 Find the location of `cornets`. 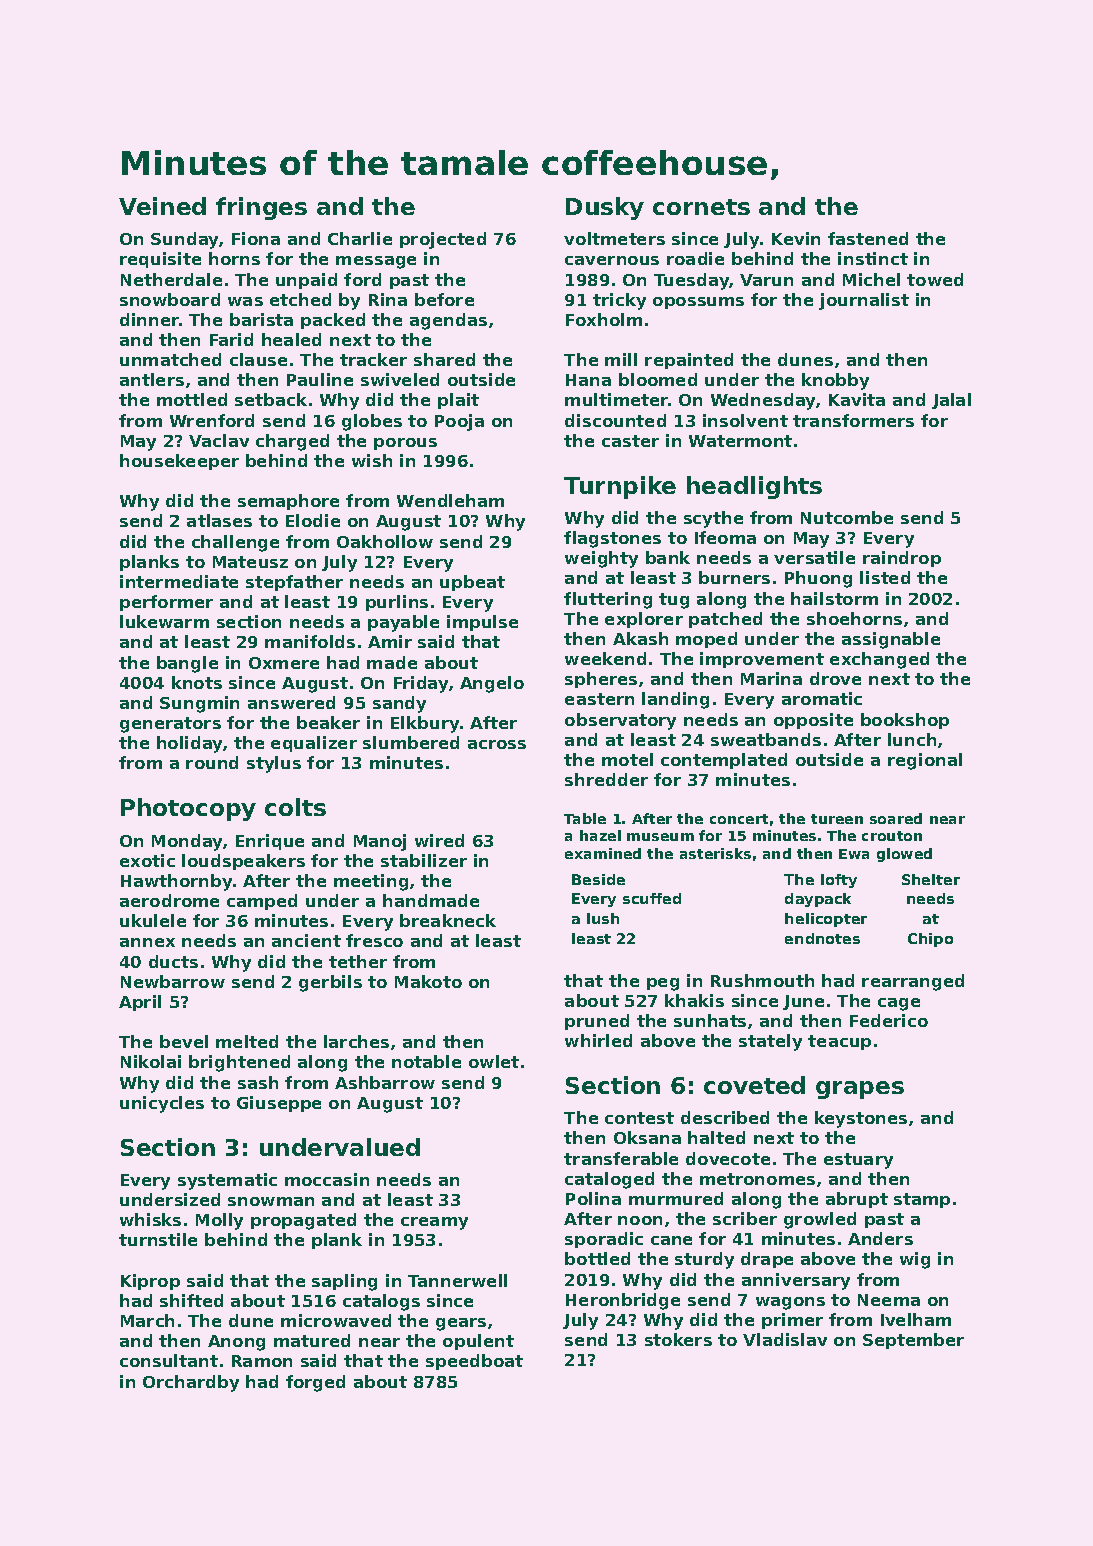

cornets is located at coordinates (701, 207).
